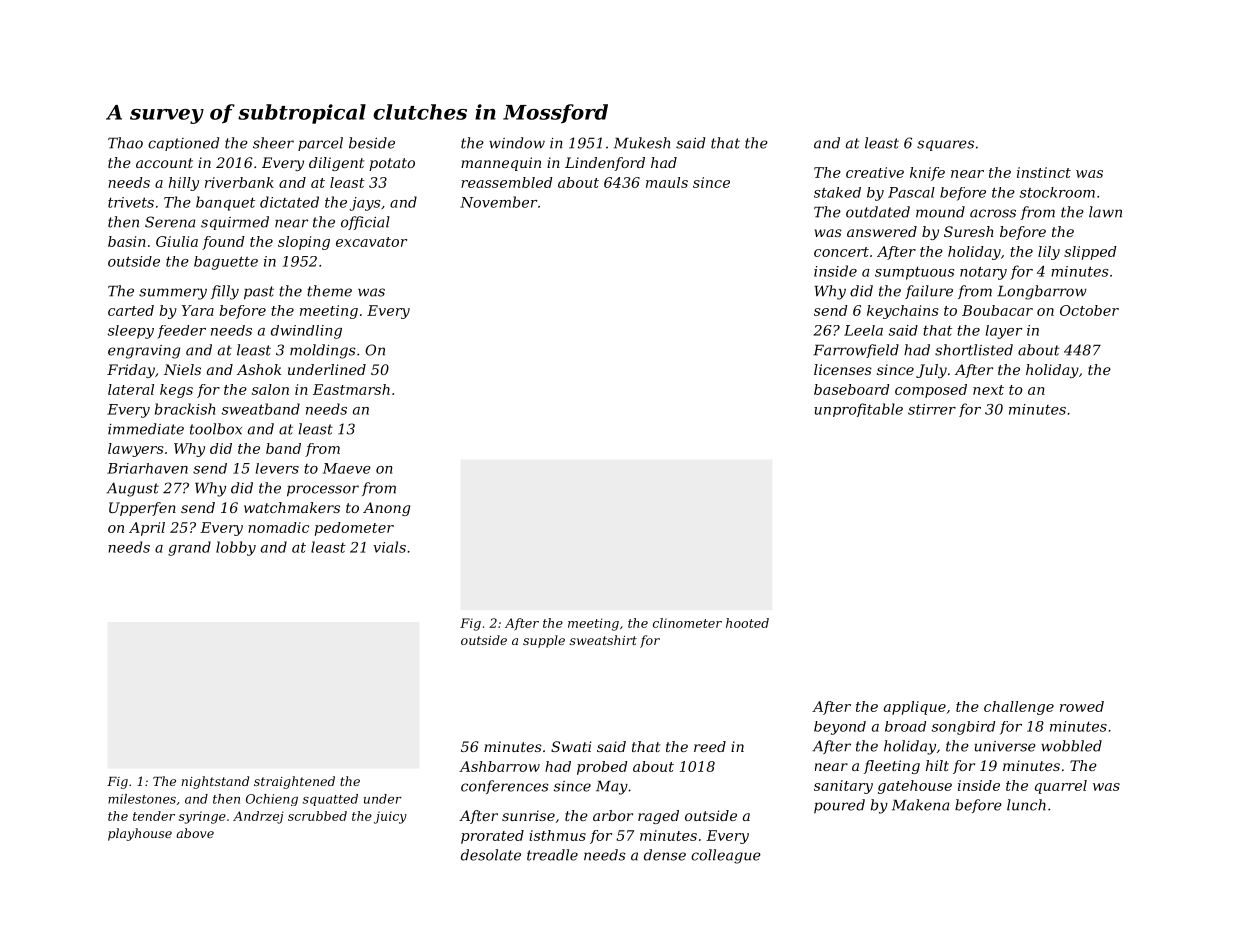 This screenshot has height=952, width=1233. Describe the element at coordinates (642, 143) in the screenshot. I see `Mukesh` at that location.
